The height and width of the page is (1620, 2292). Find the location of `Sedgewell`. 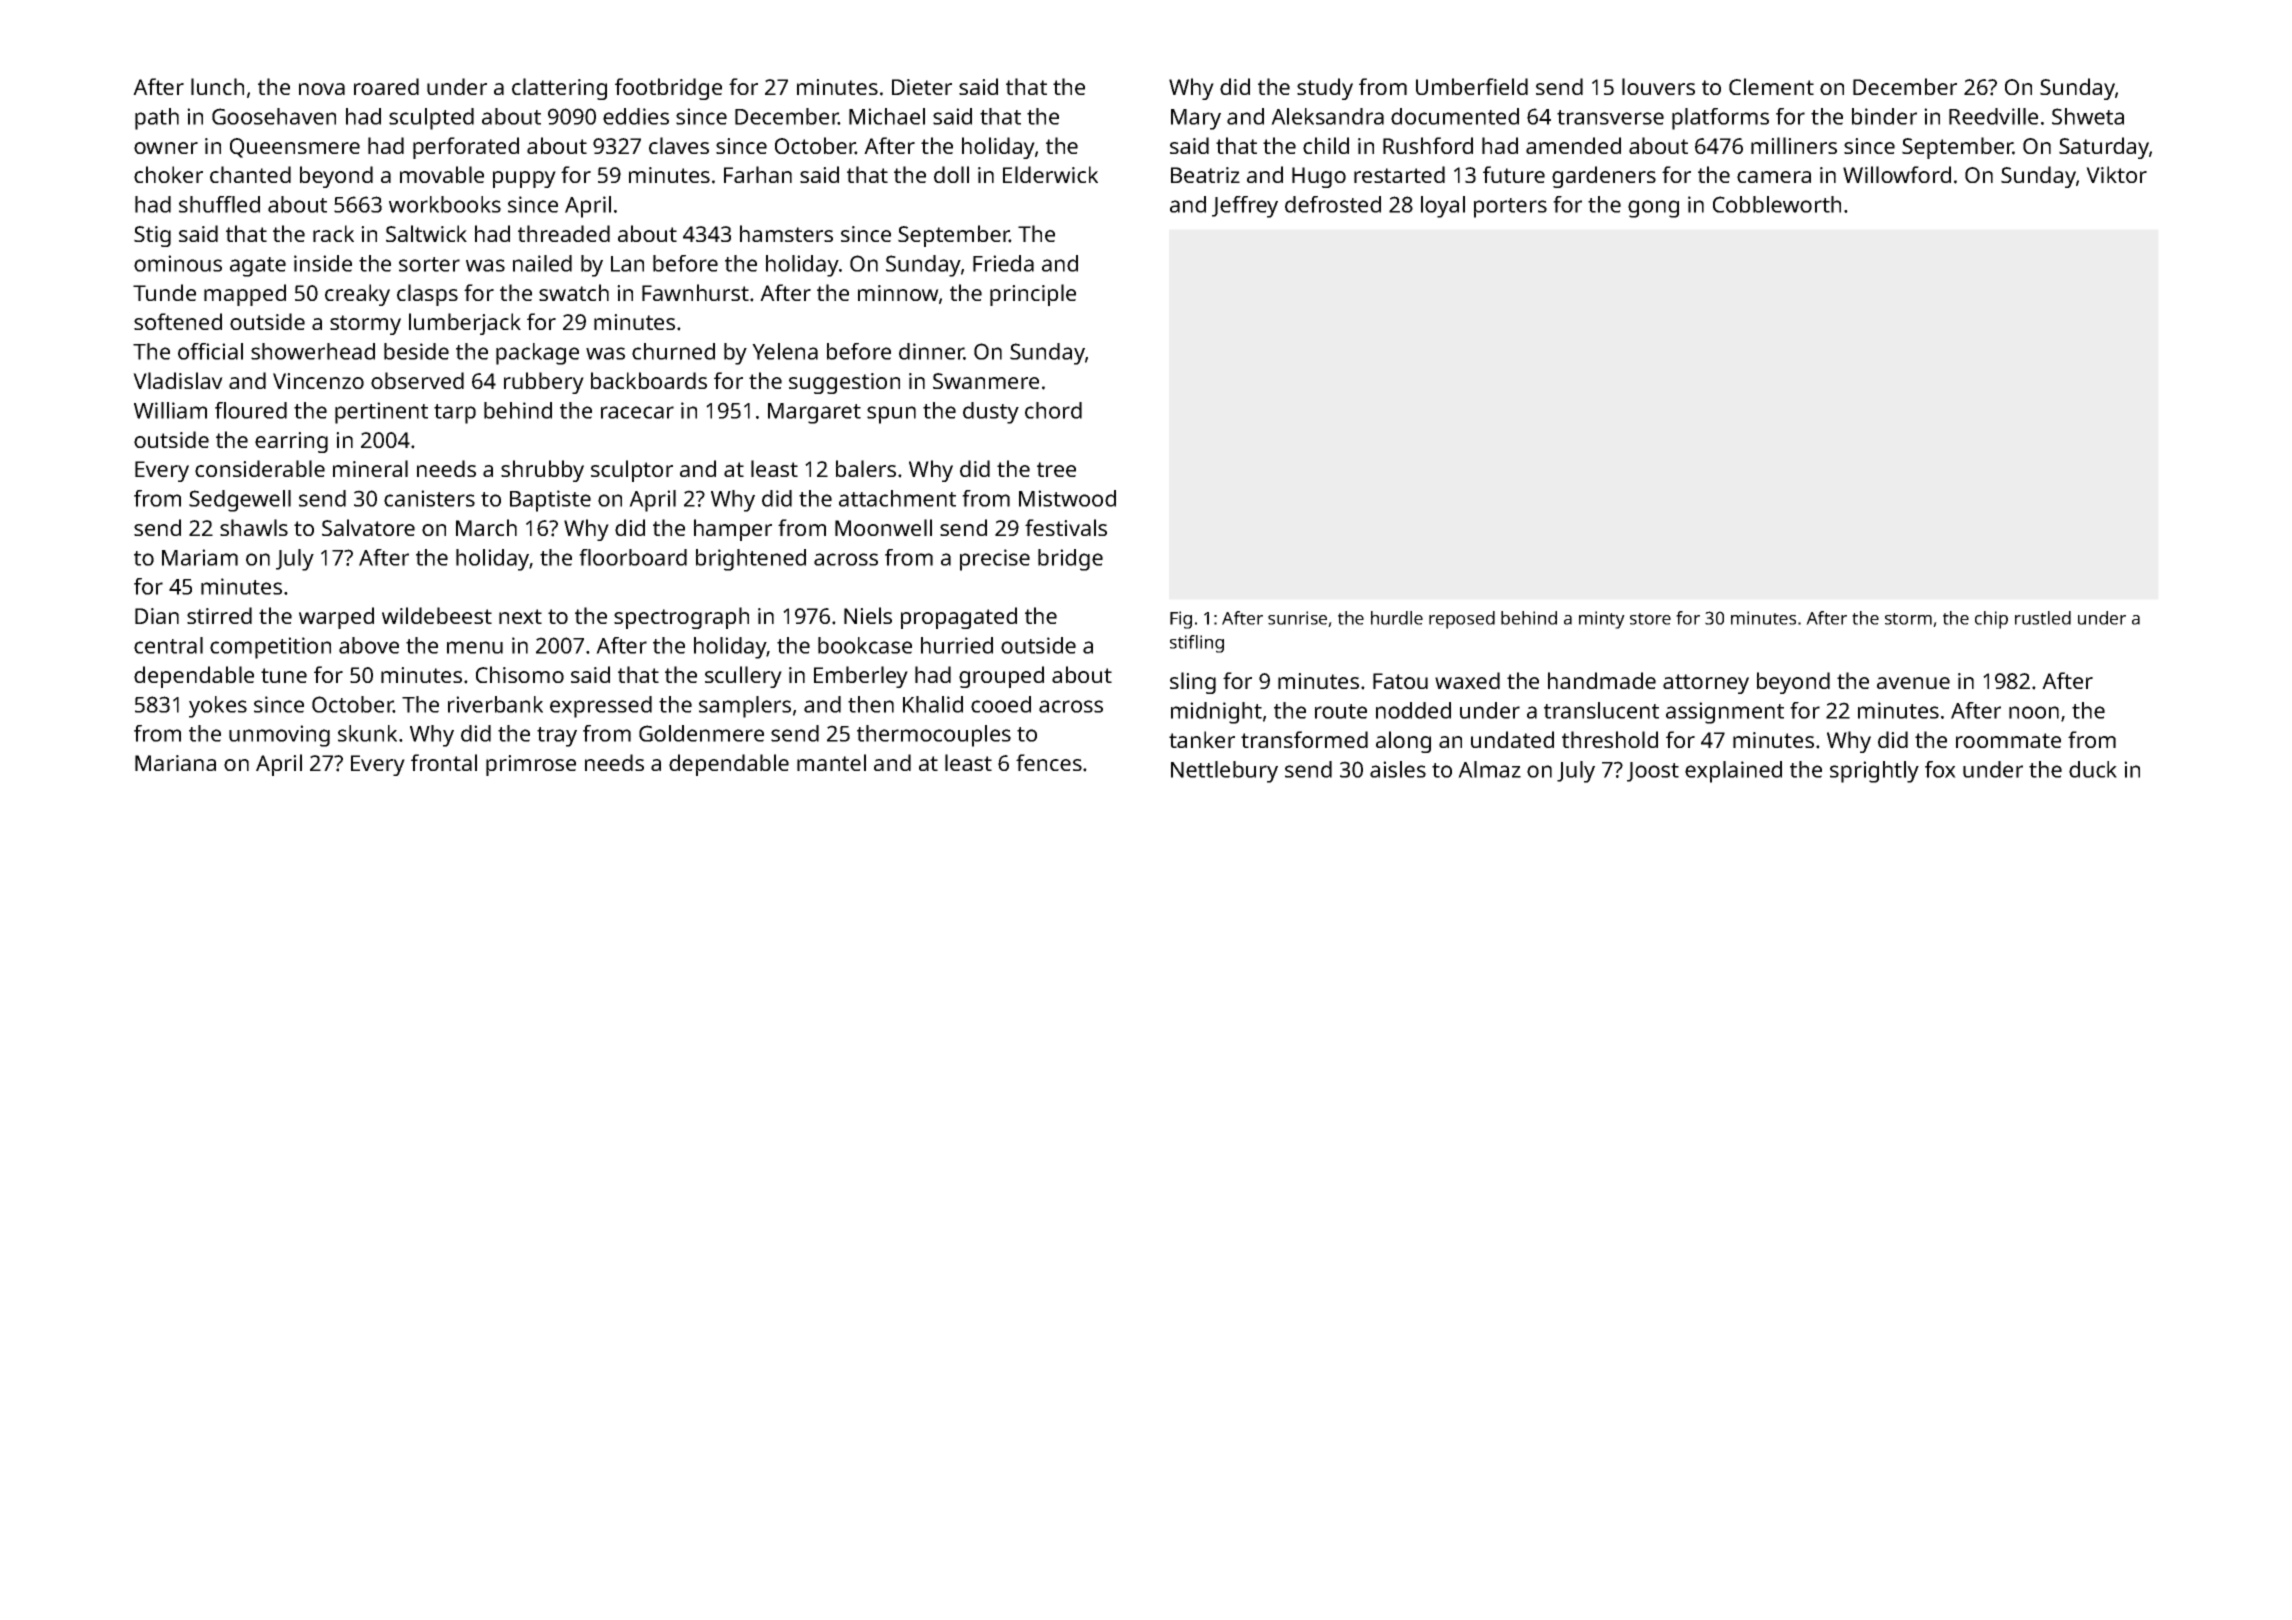

Sedgewell is located at coordinates (240, 501).
